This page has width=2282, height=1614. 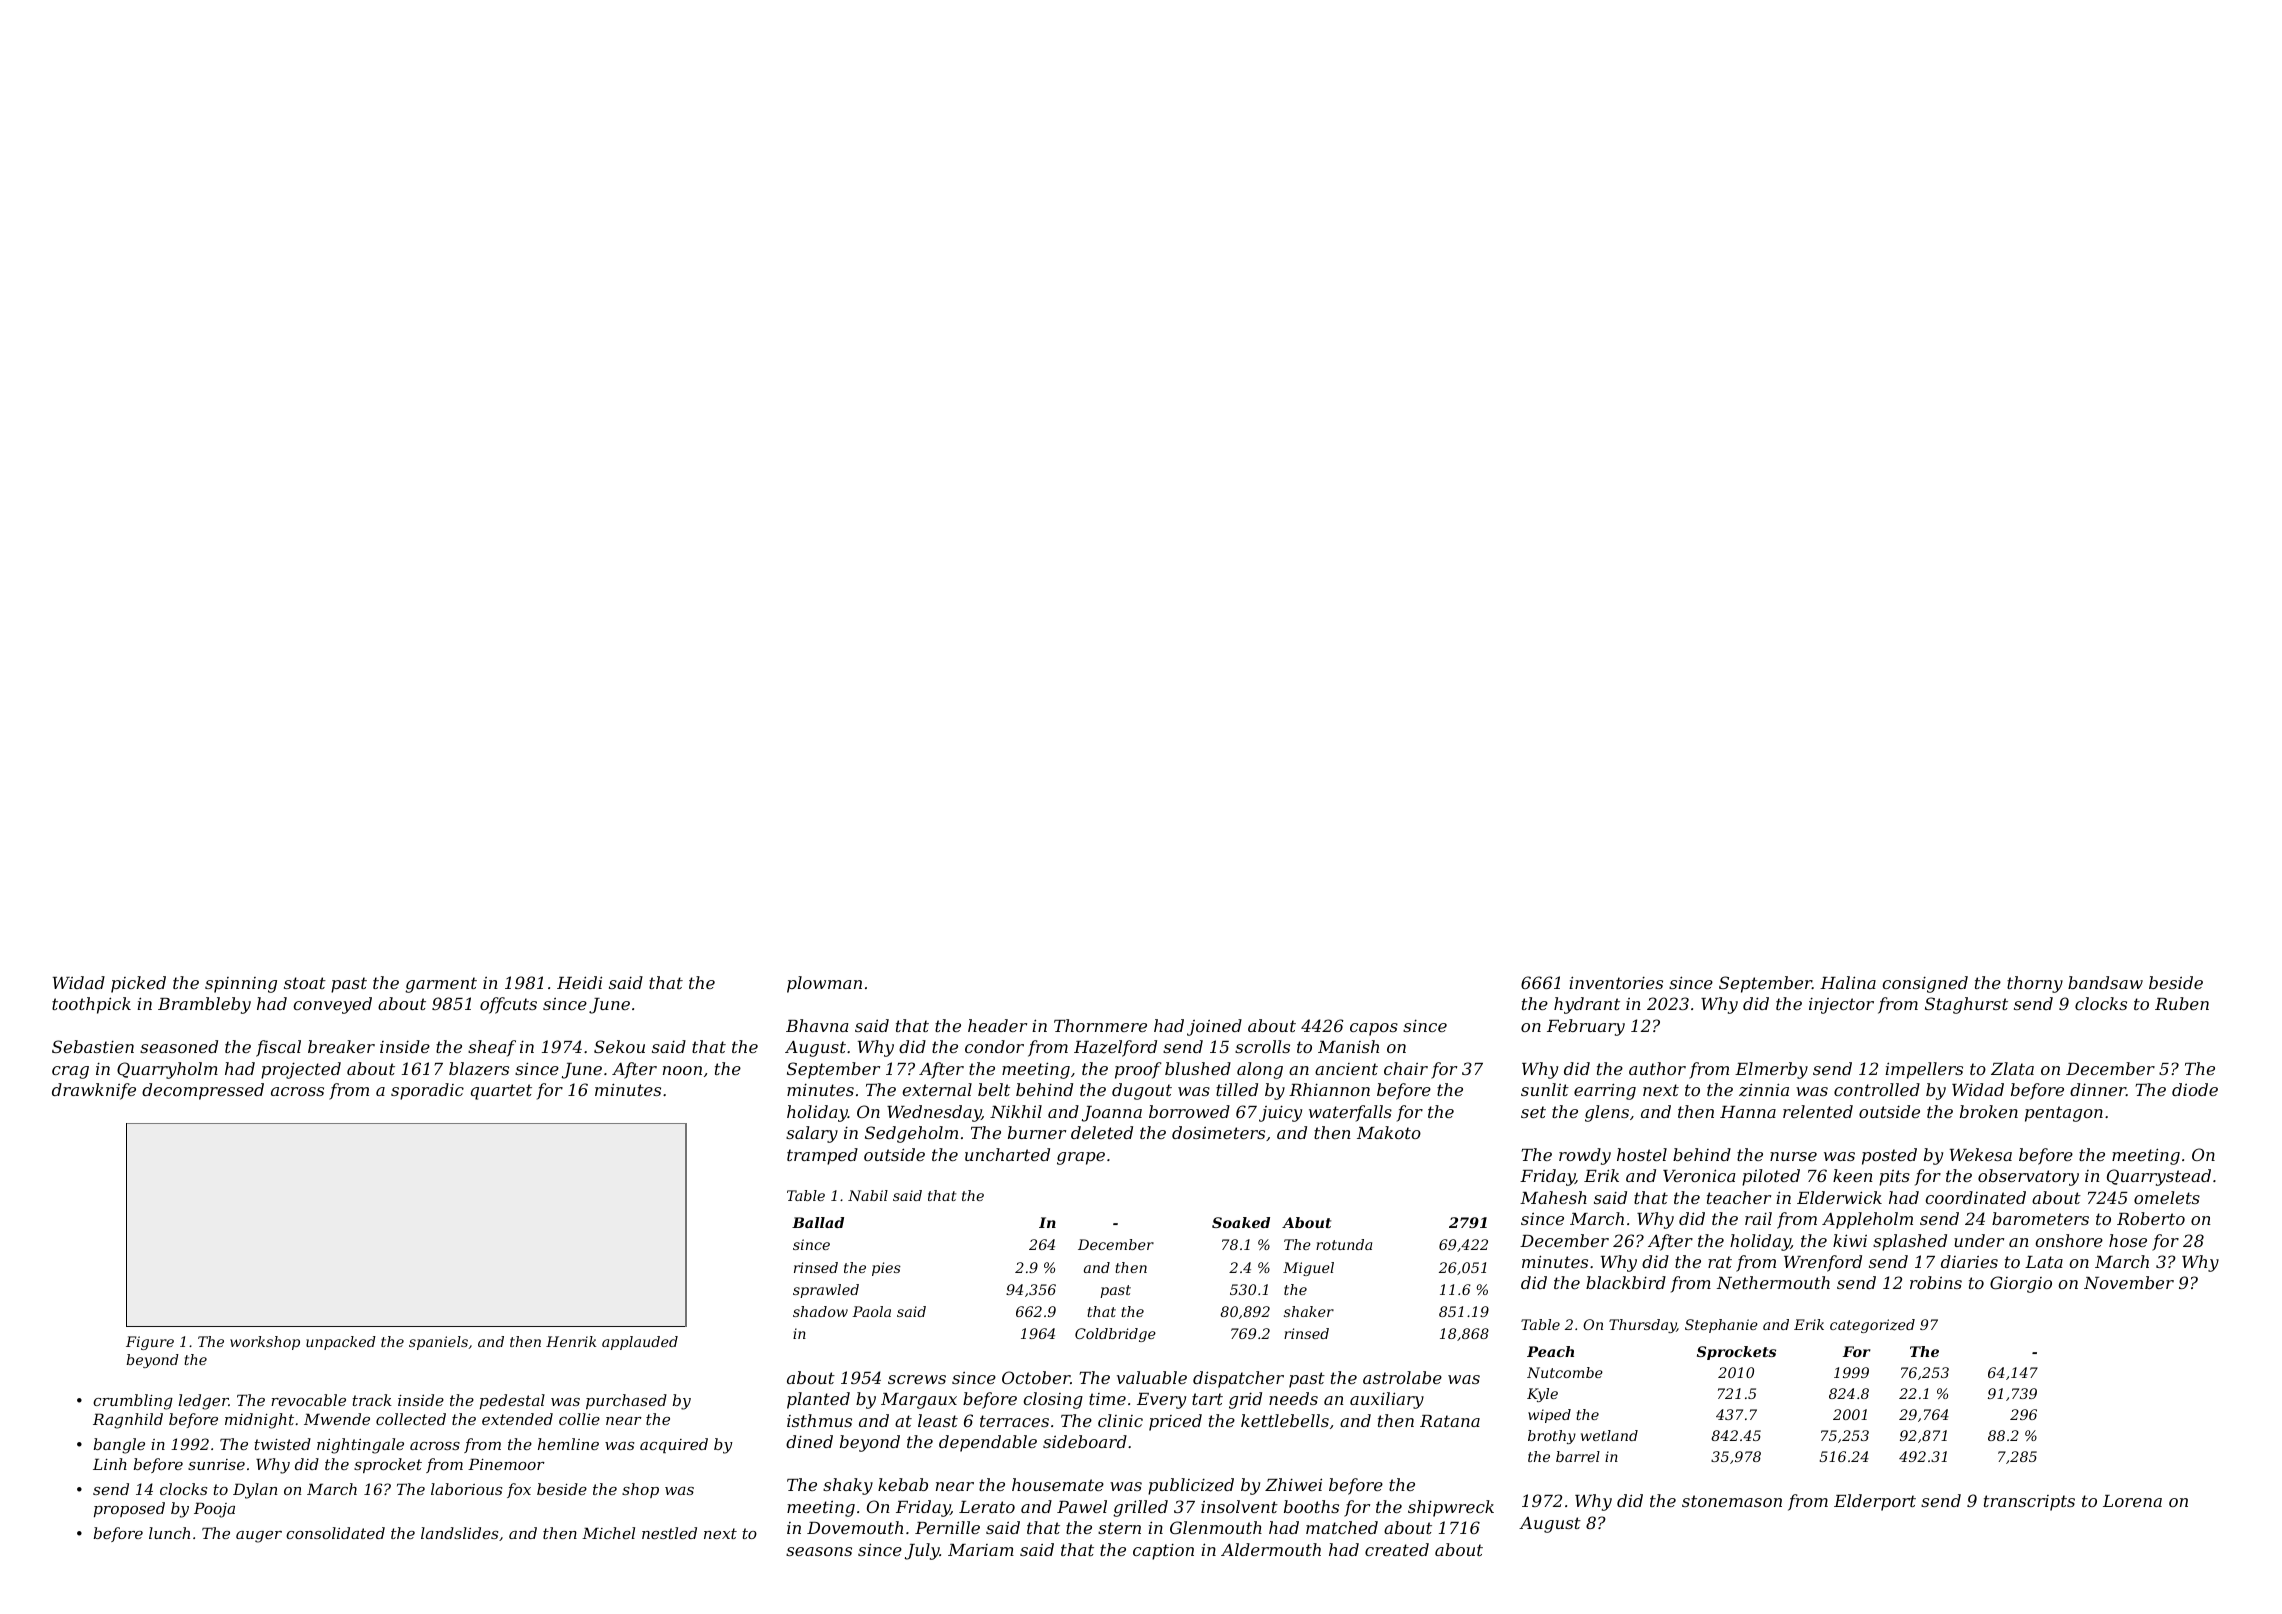 I want to click on inventories, so click(x=1616, y=982).
